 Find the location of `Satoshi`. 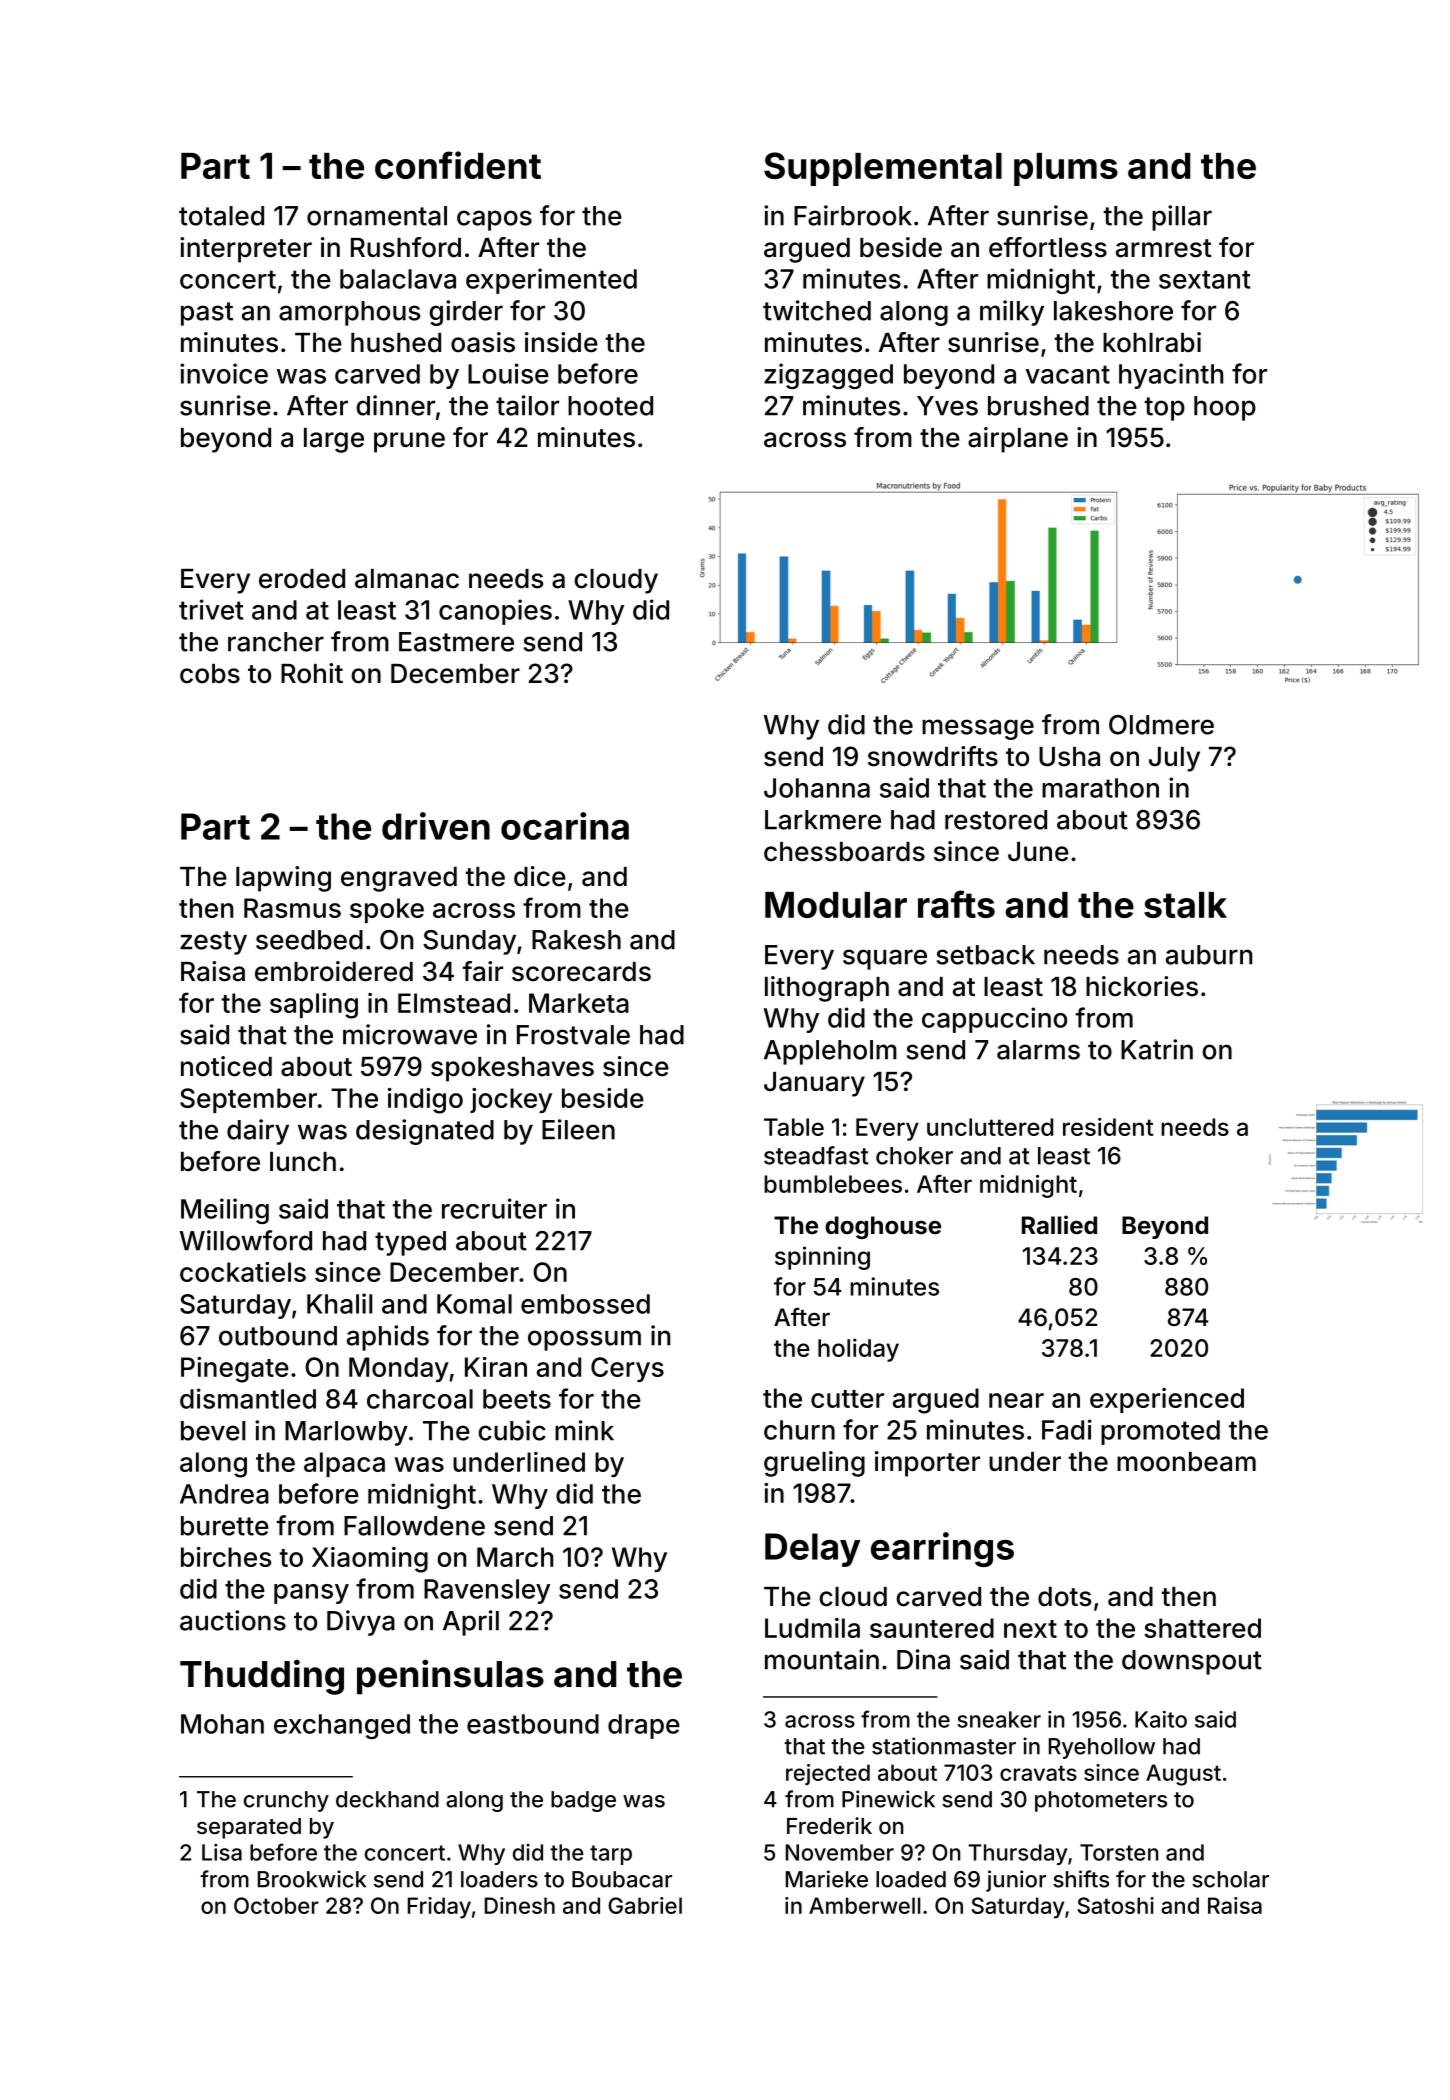

Satoshi is located at coordinates (1116, 1905).
